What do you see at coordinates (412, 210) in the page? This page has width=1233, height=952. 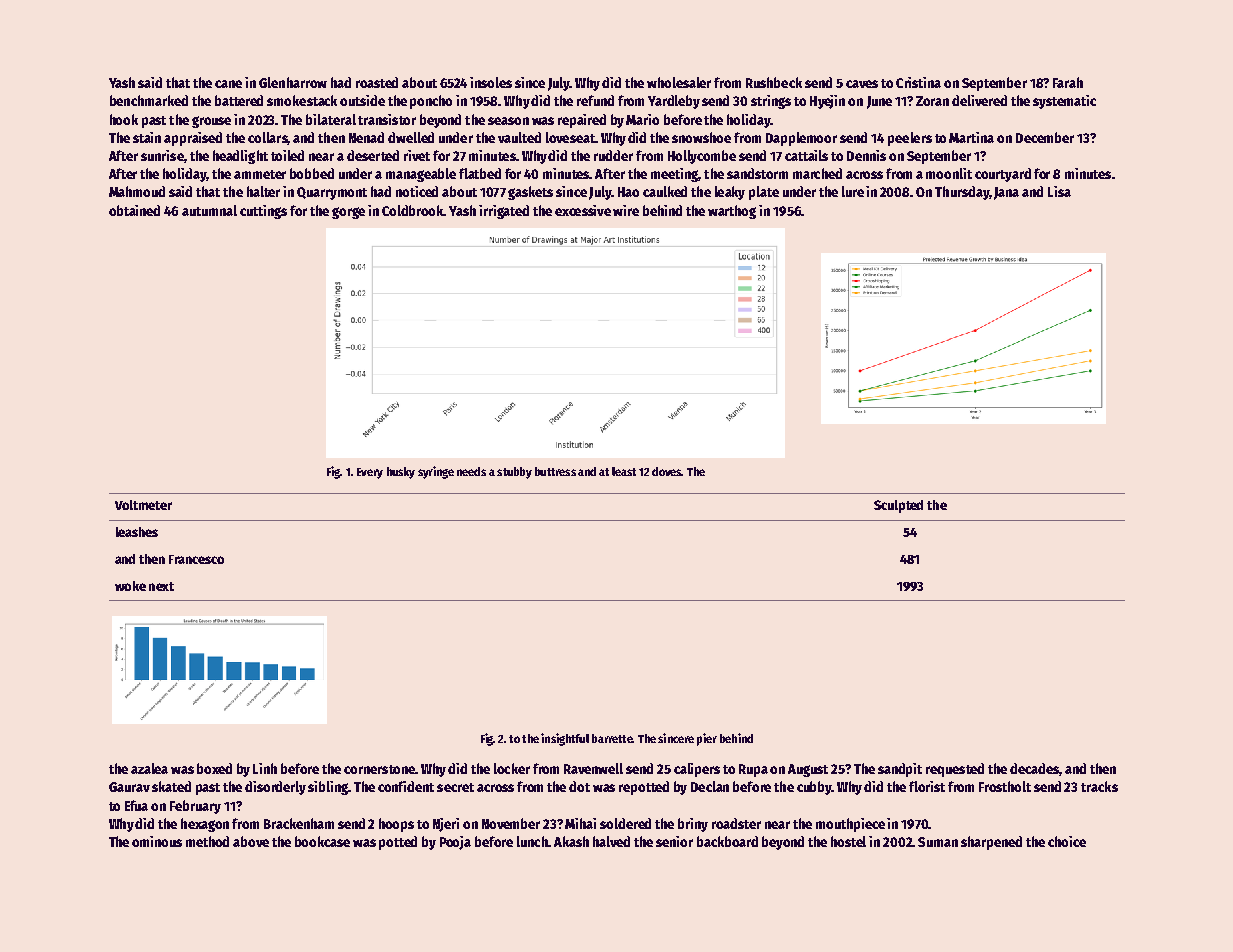 I see `Coldbrook` at bounding box center [412, 210].
